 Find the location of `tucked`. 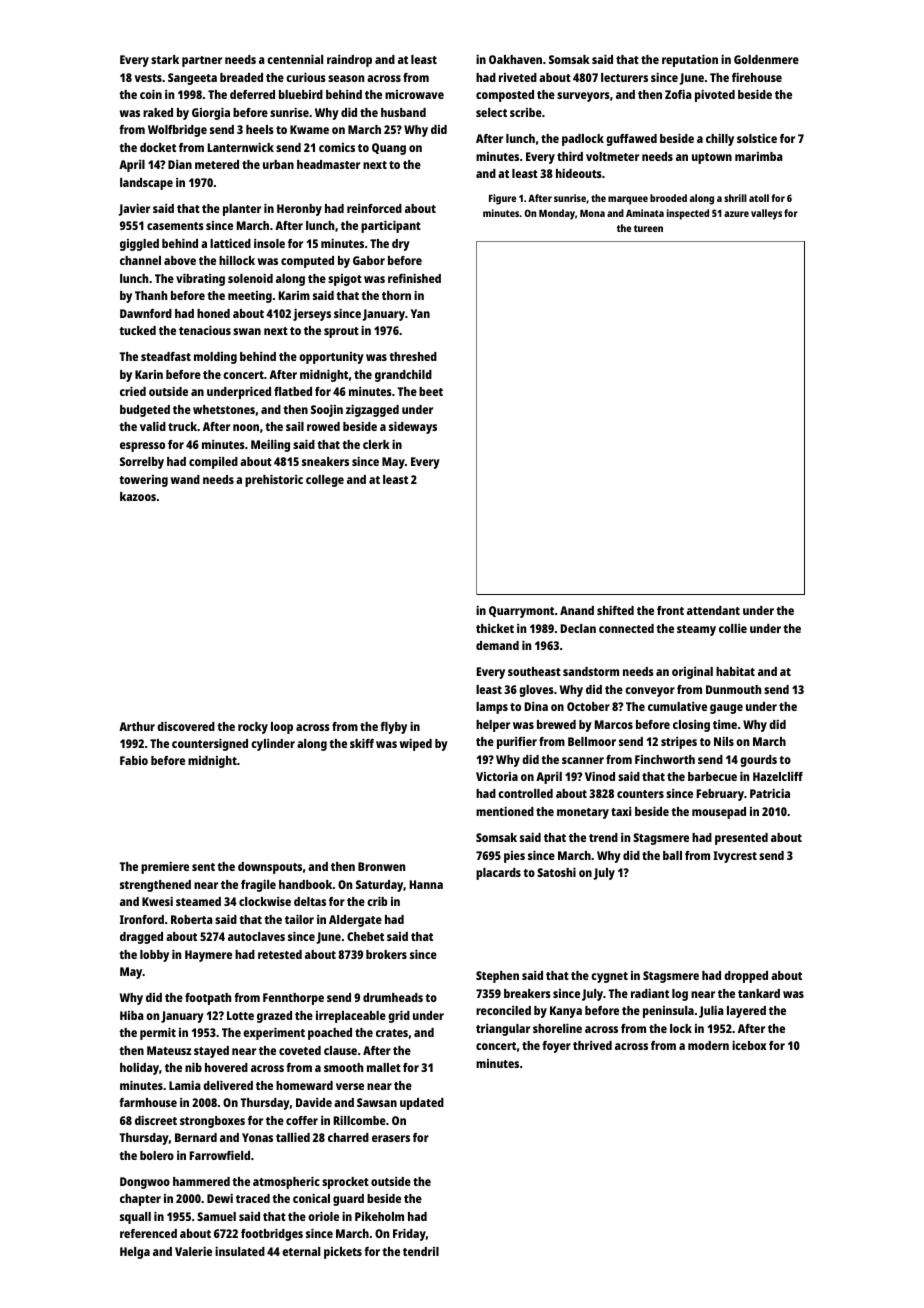

tucked is located at coordinates (137, 330).
